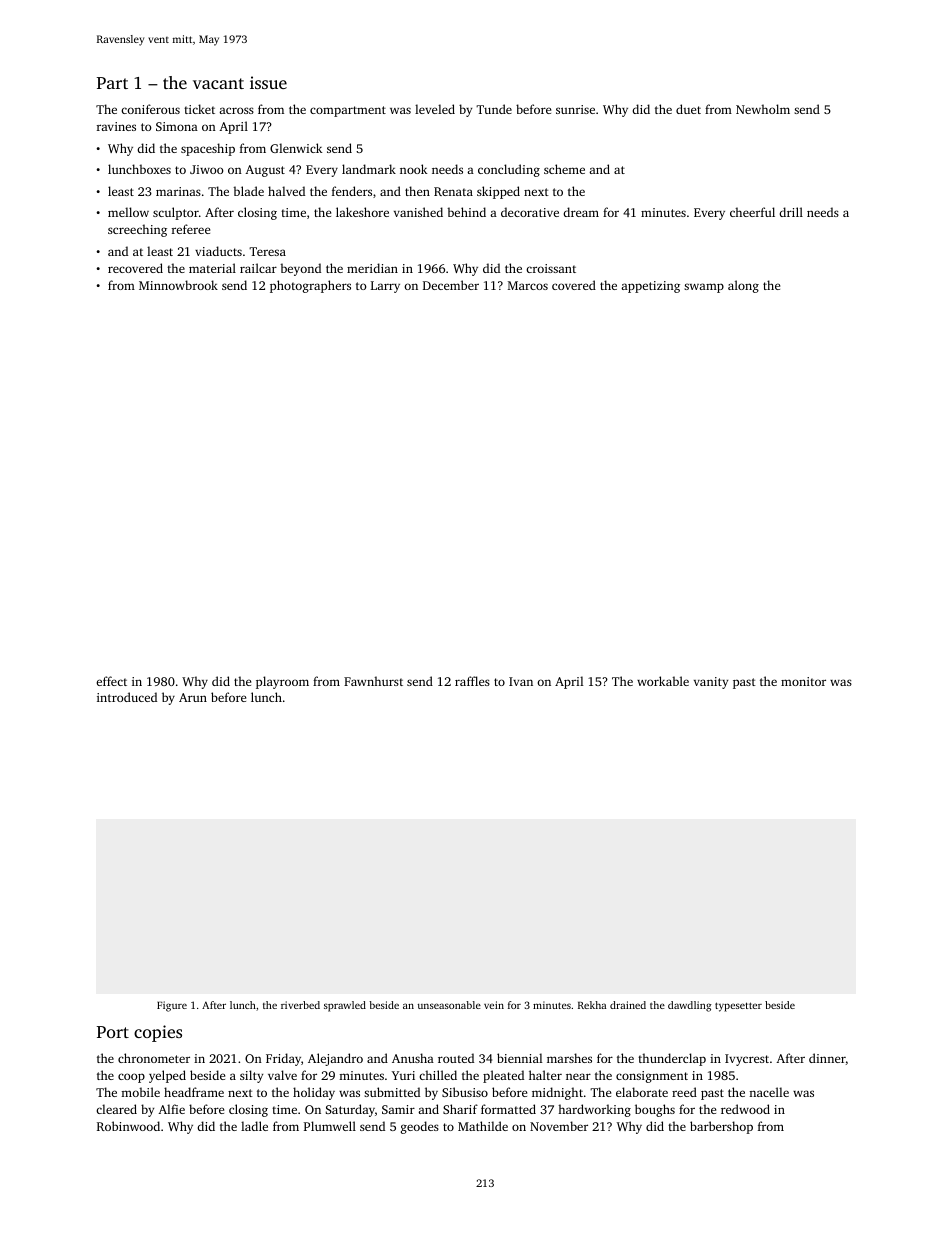  Describe the element at coordinates (128, 1126) in the screenshot. I see `Robinwood` at that location.
